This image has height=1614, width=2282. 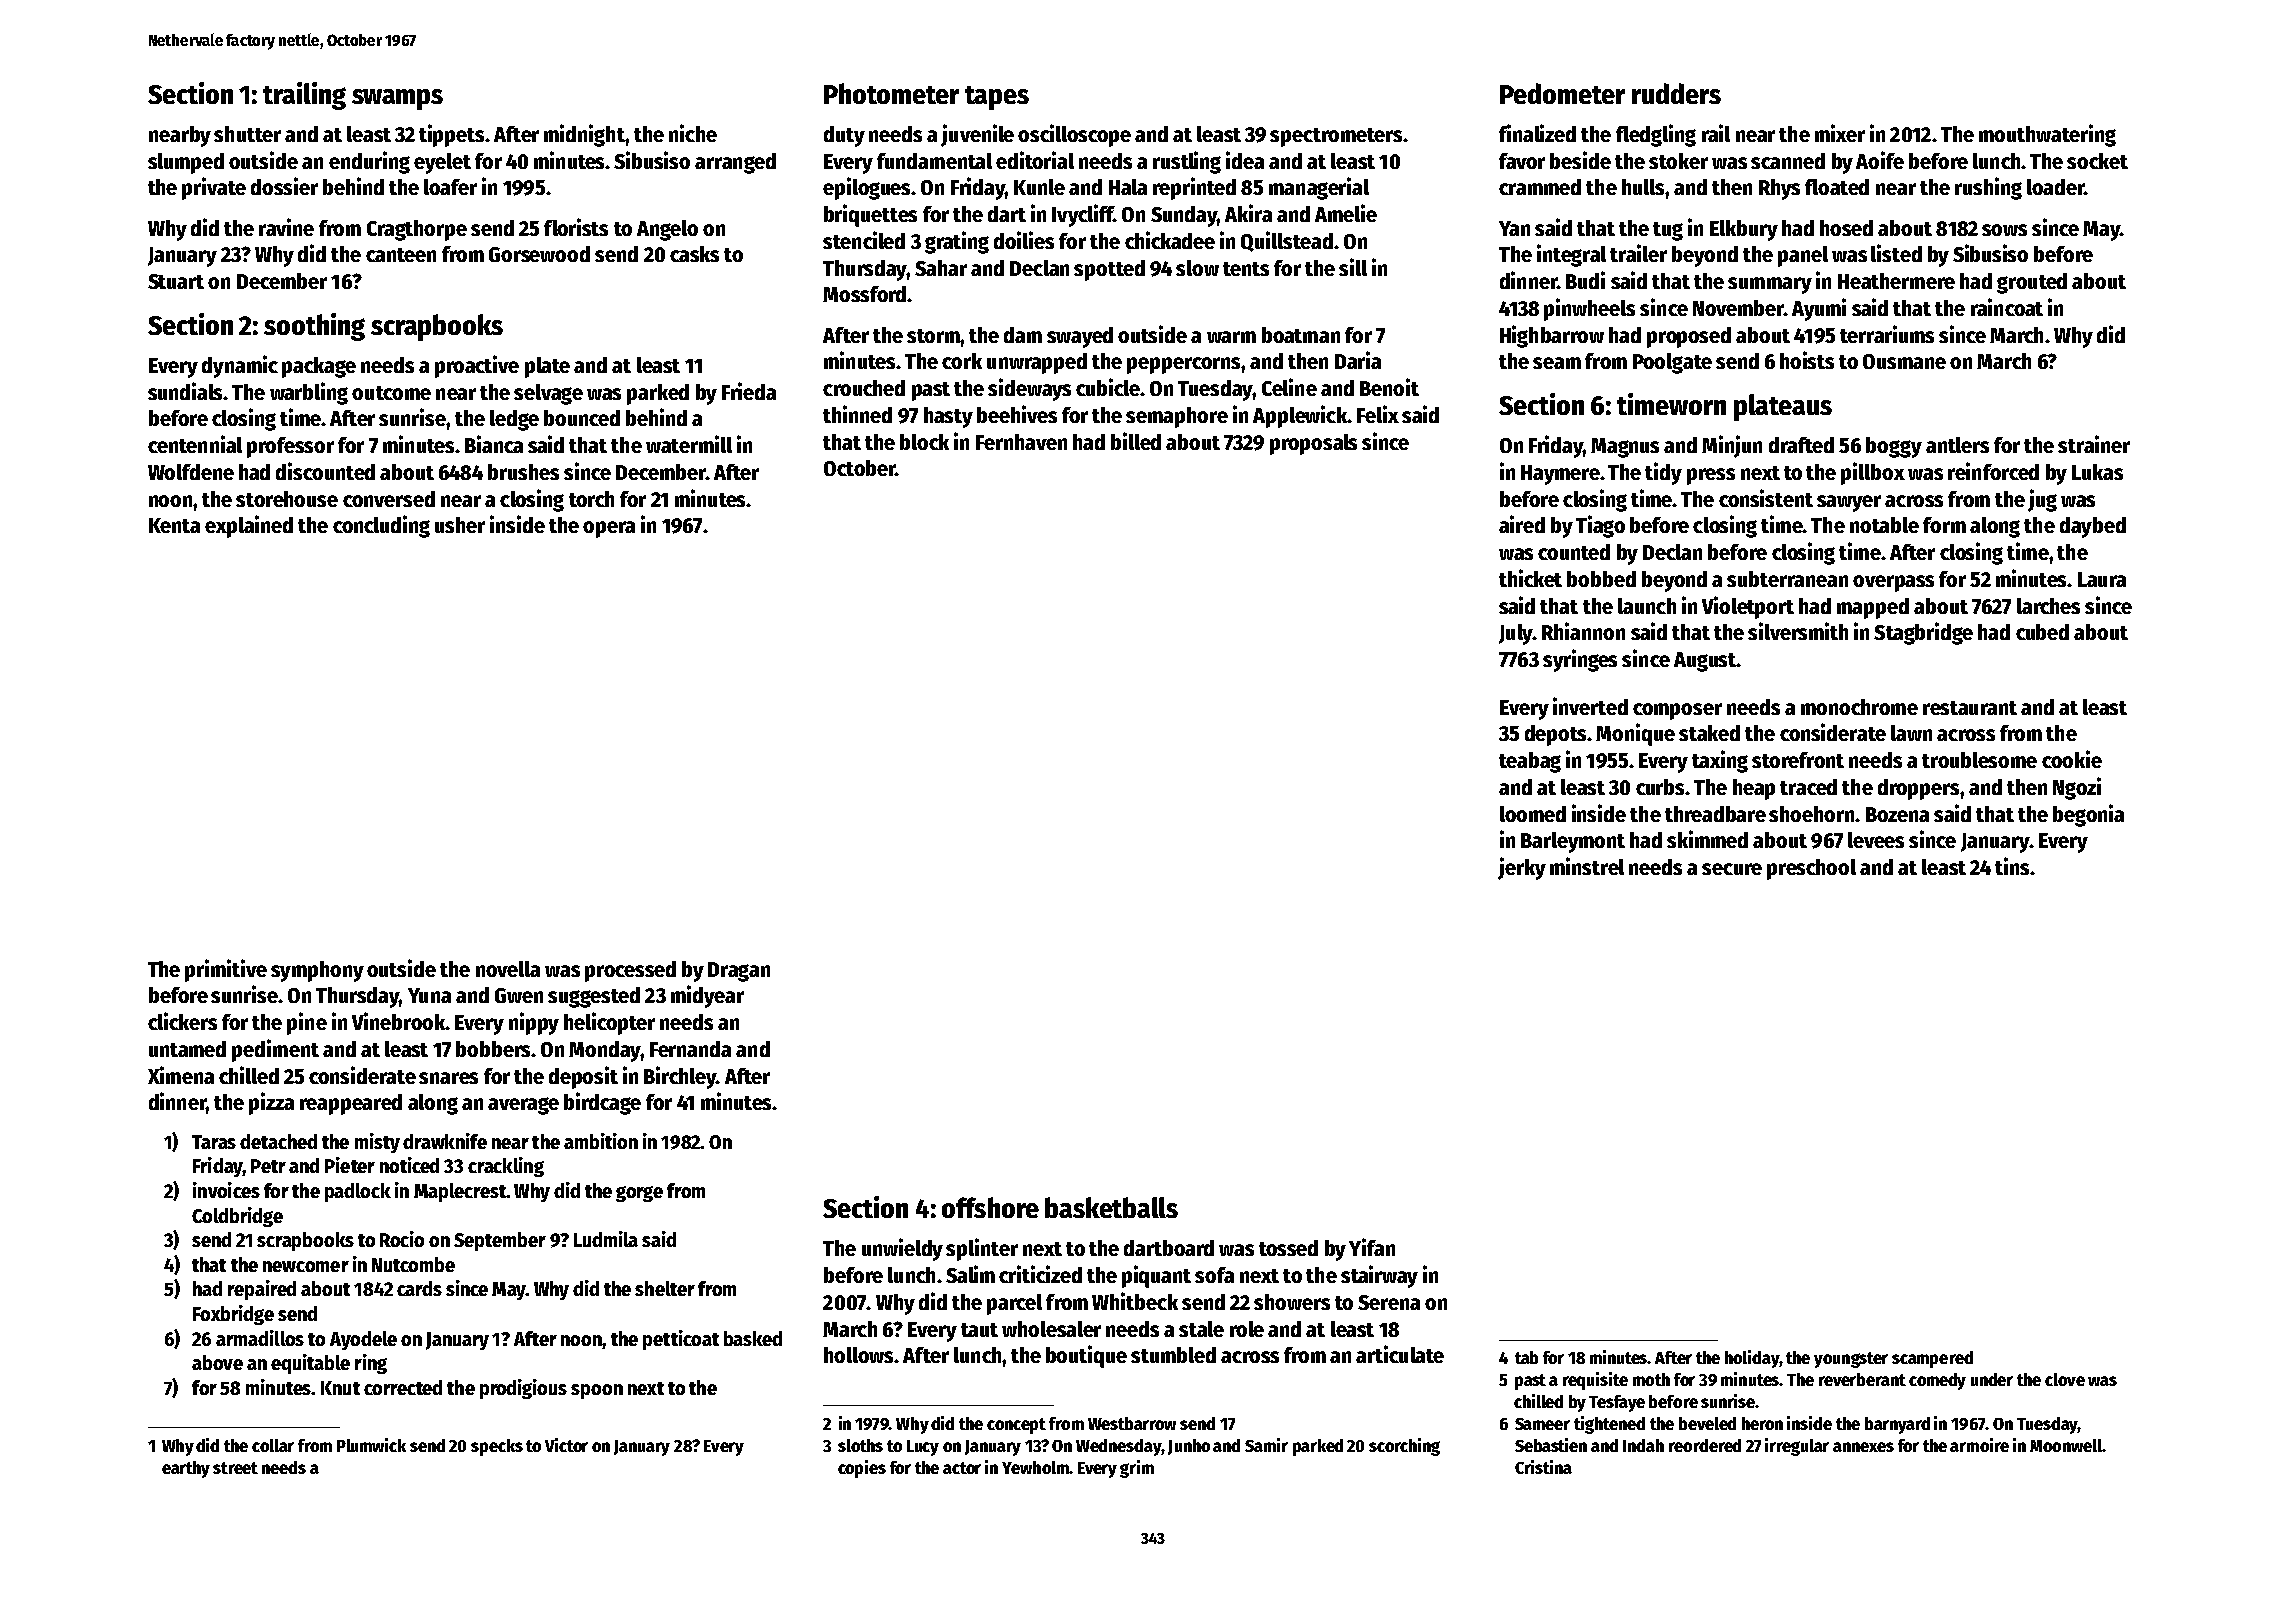 What do you see at coordinates (195, 444) in the image?
I see `centennial` at bounding box center [195, 444].
